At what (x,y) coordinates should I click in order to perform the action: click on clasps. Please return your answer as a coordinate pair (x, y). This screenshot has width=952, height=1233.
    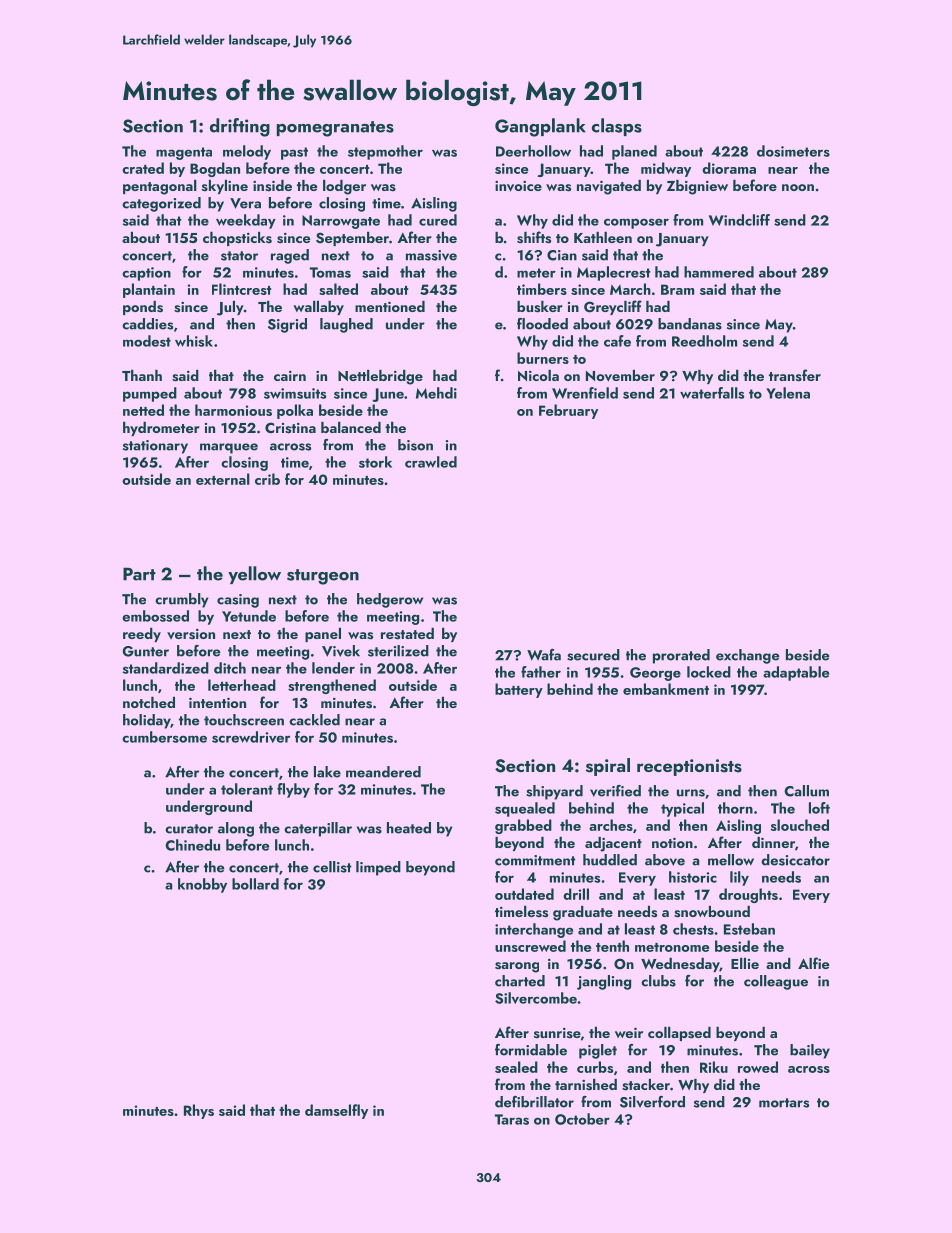
    Looking at the image, I should click on (617, 127).
